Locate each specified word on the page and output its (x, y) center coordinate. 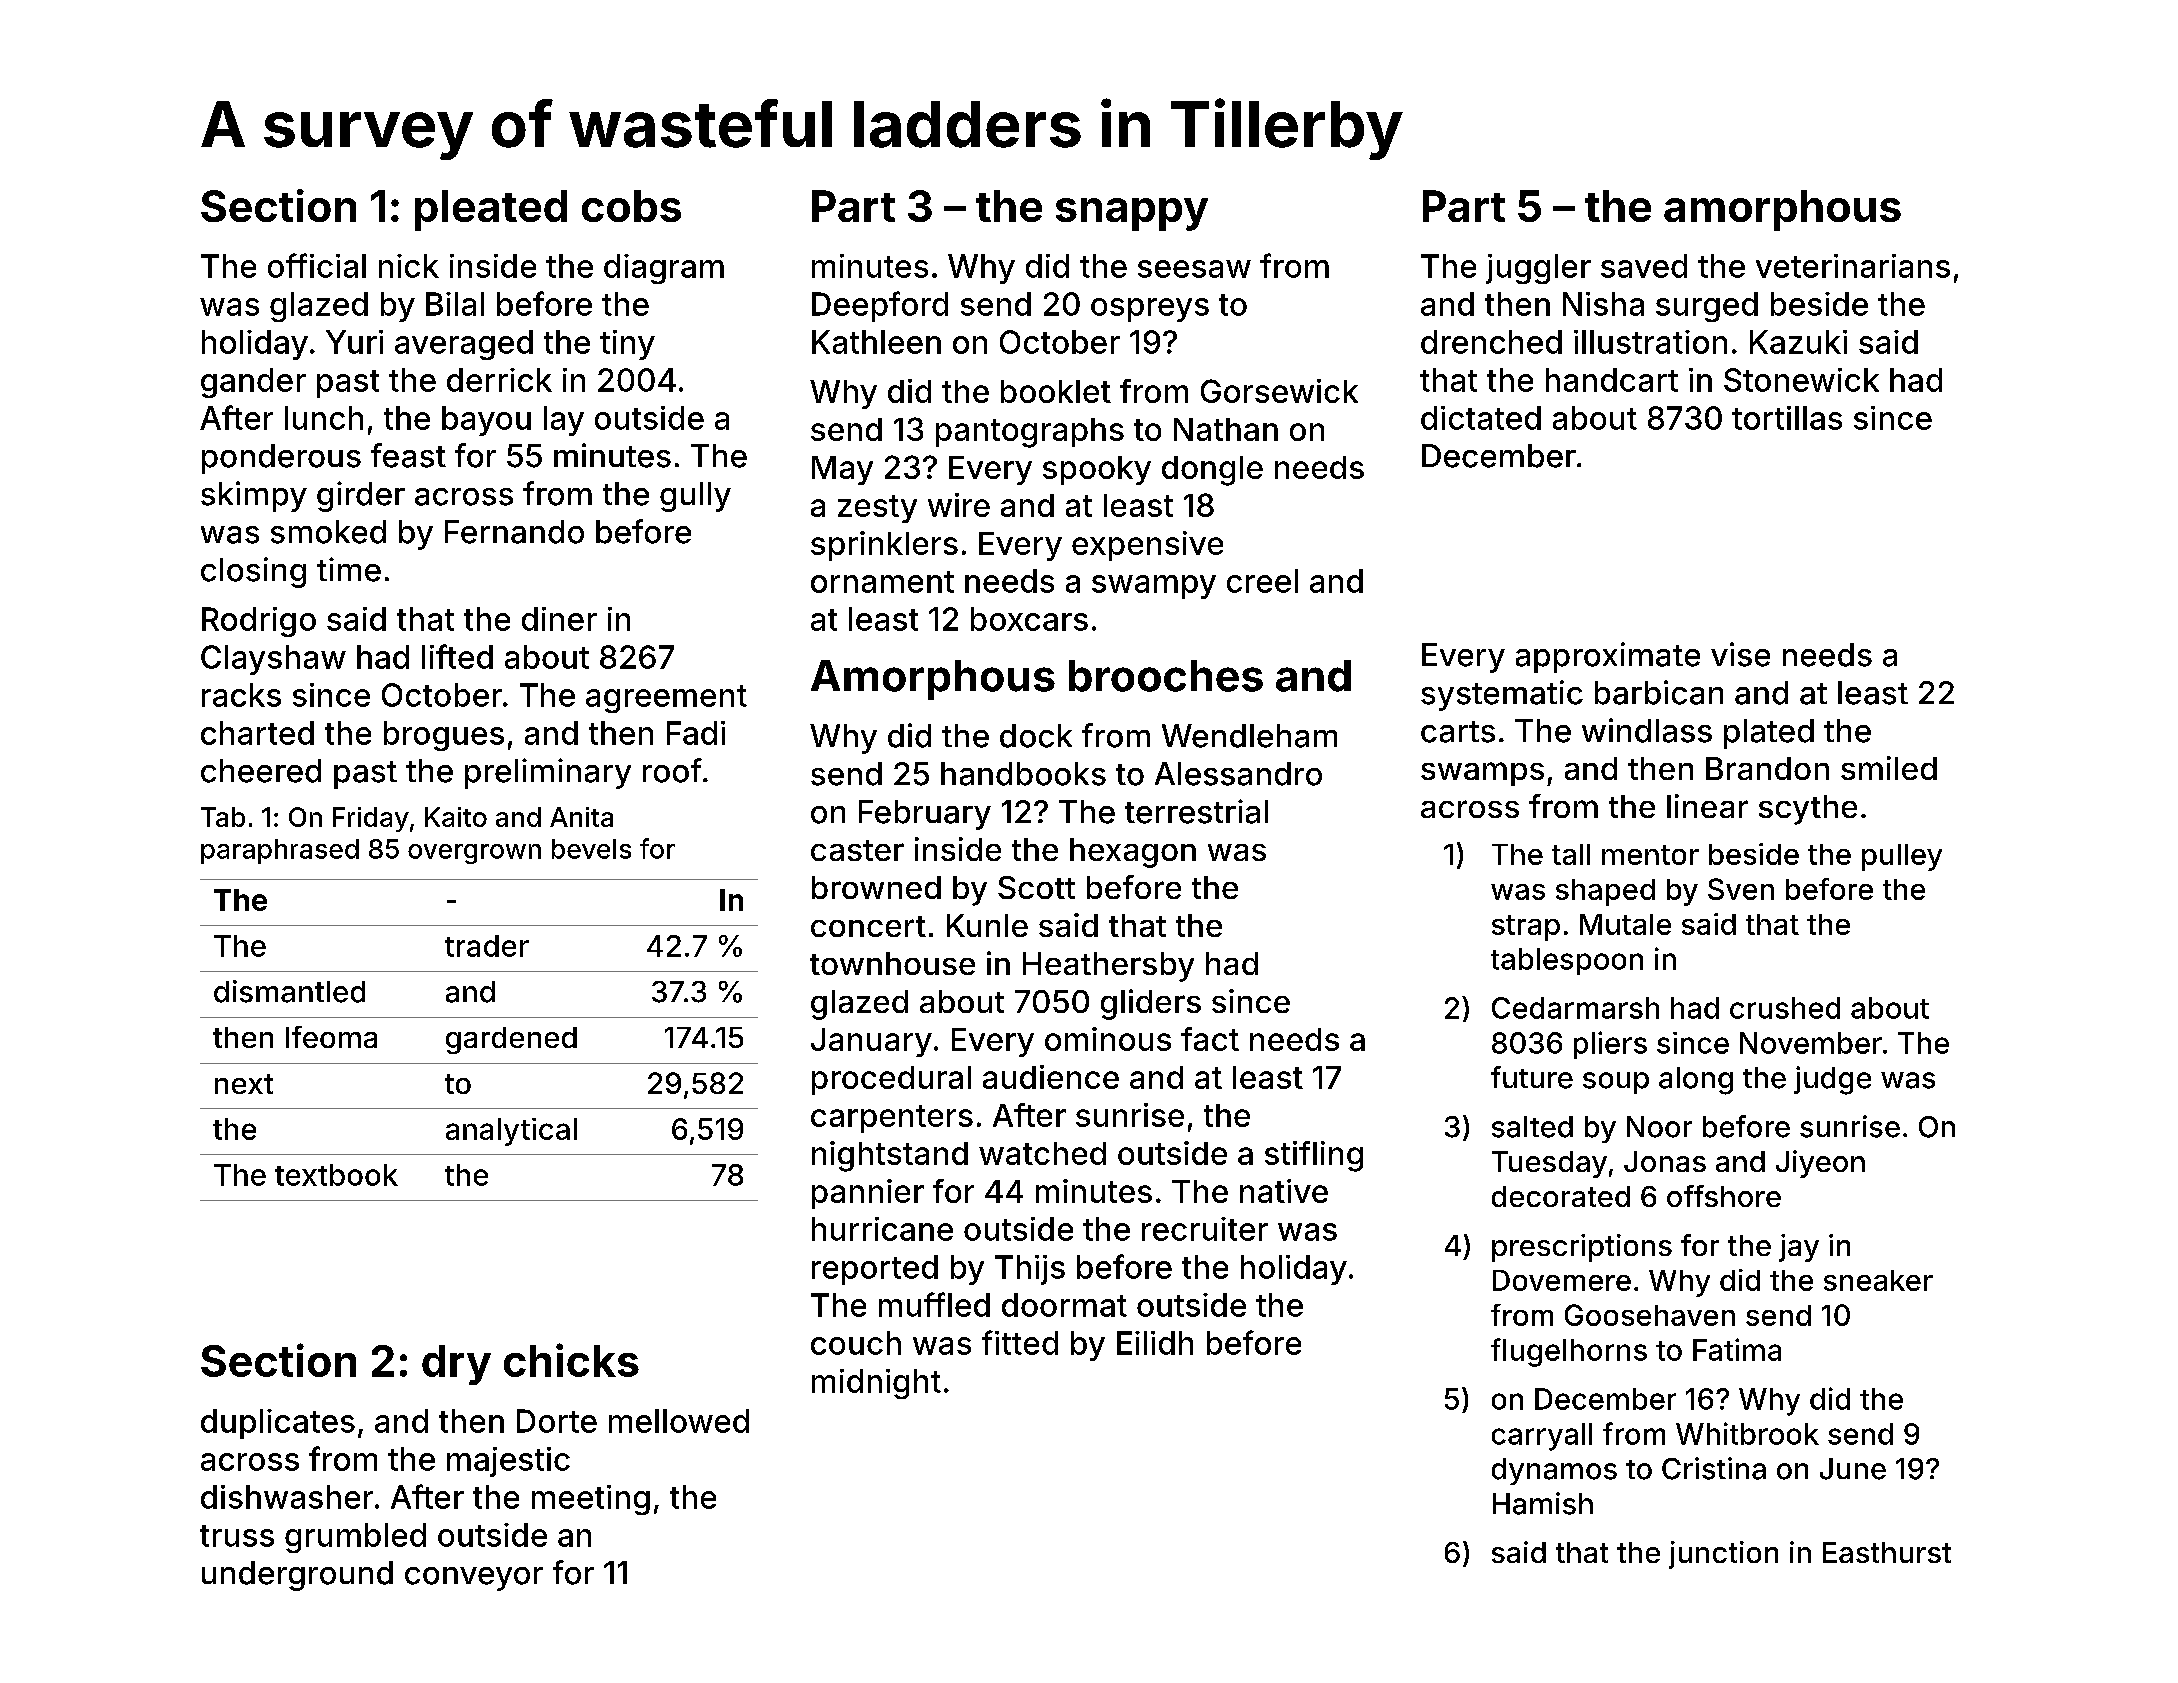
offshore (1724, 1196)
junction (1723, 1555)
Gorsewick (1279, 391)
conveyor (474, 1579)
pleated (491, 210)
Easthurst (1887, 1552)
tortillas (1787, 418)
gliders (1151, 1004)
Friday (371, 819)
